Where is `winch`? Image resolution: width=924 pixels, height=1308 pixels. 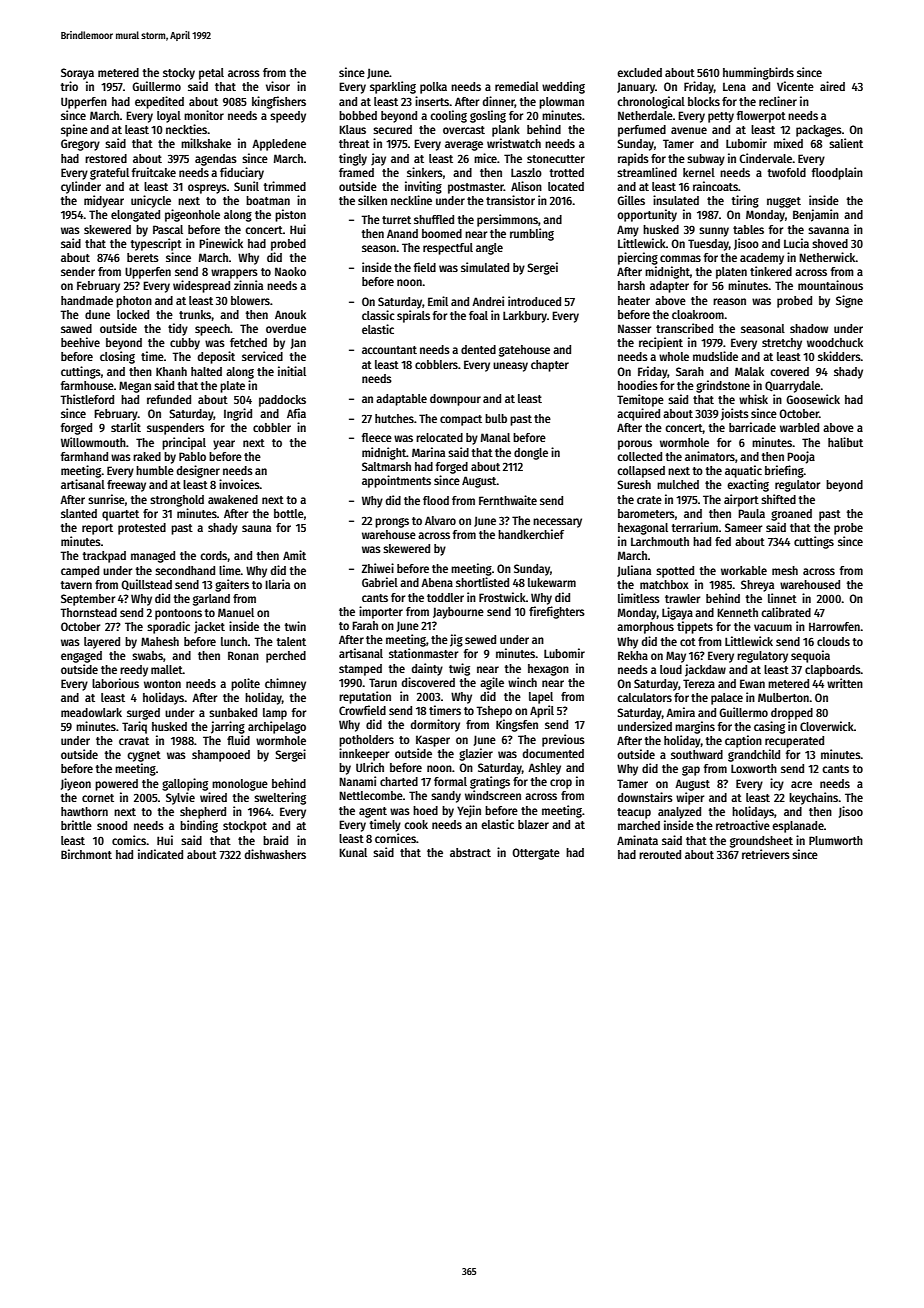
winch is located at coordinates (522, 682).
